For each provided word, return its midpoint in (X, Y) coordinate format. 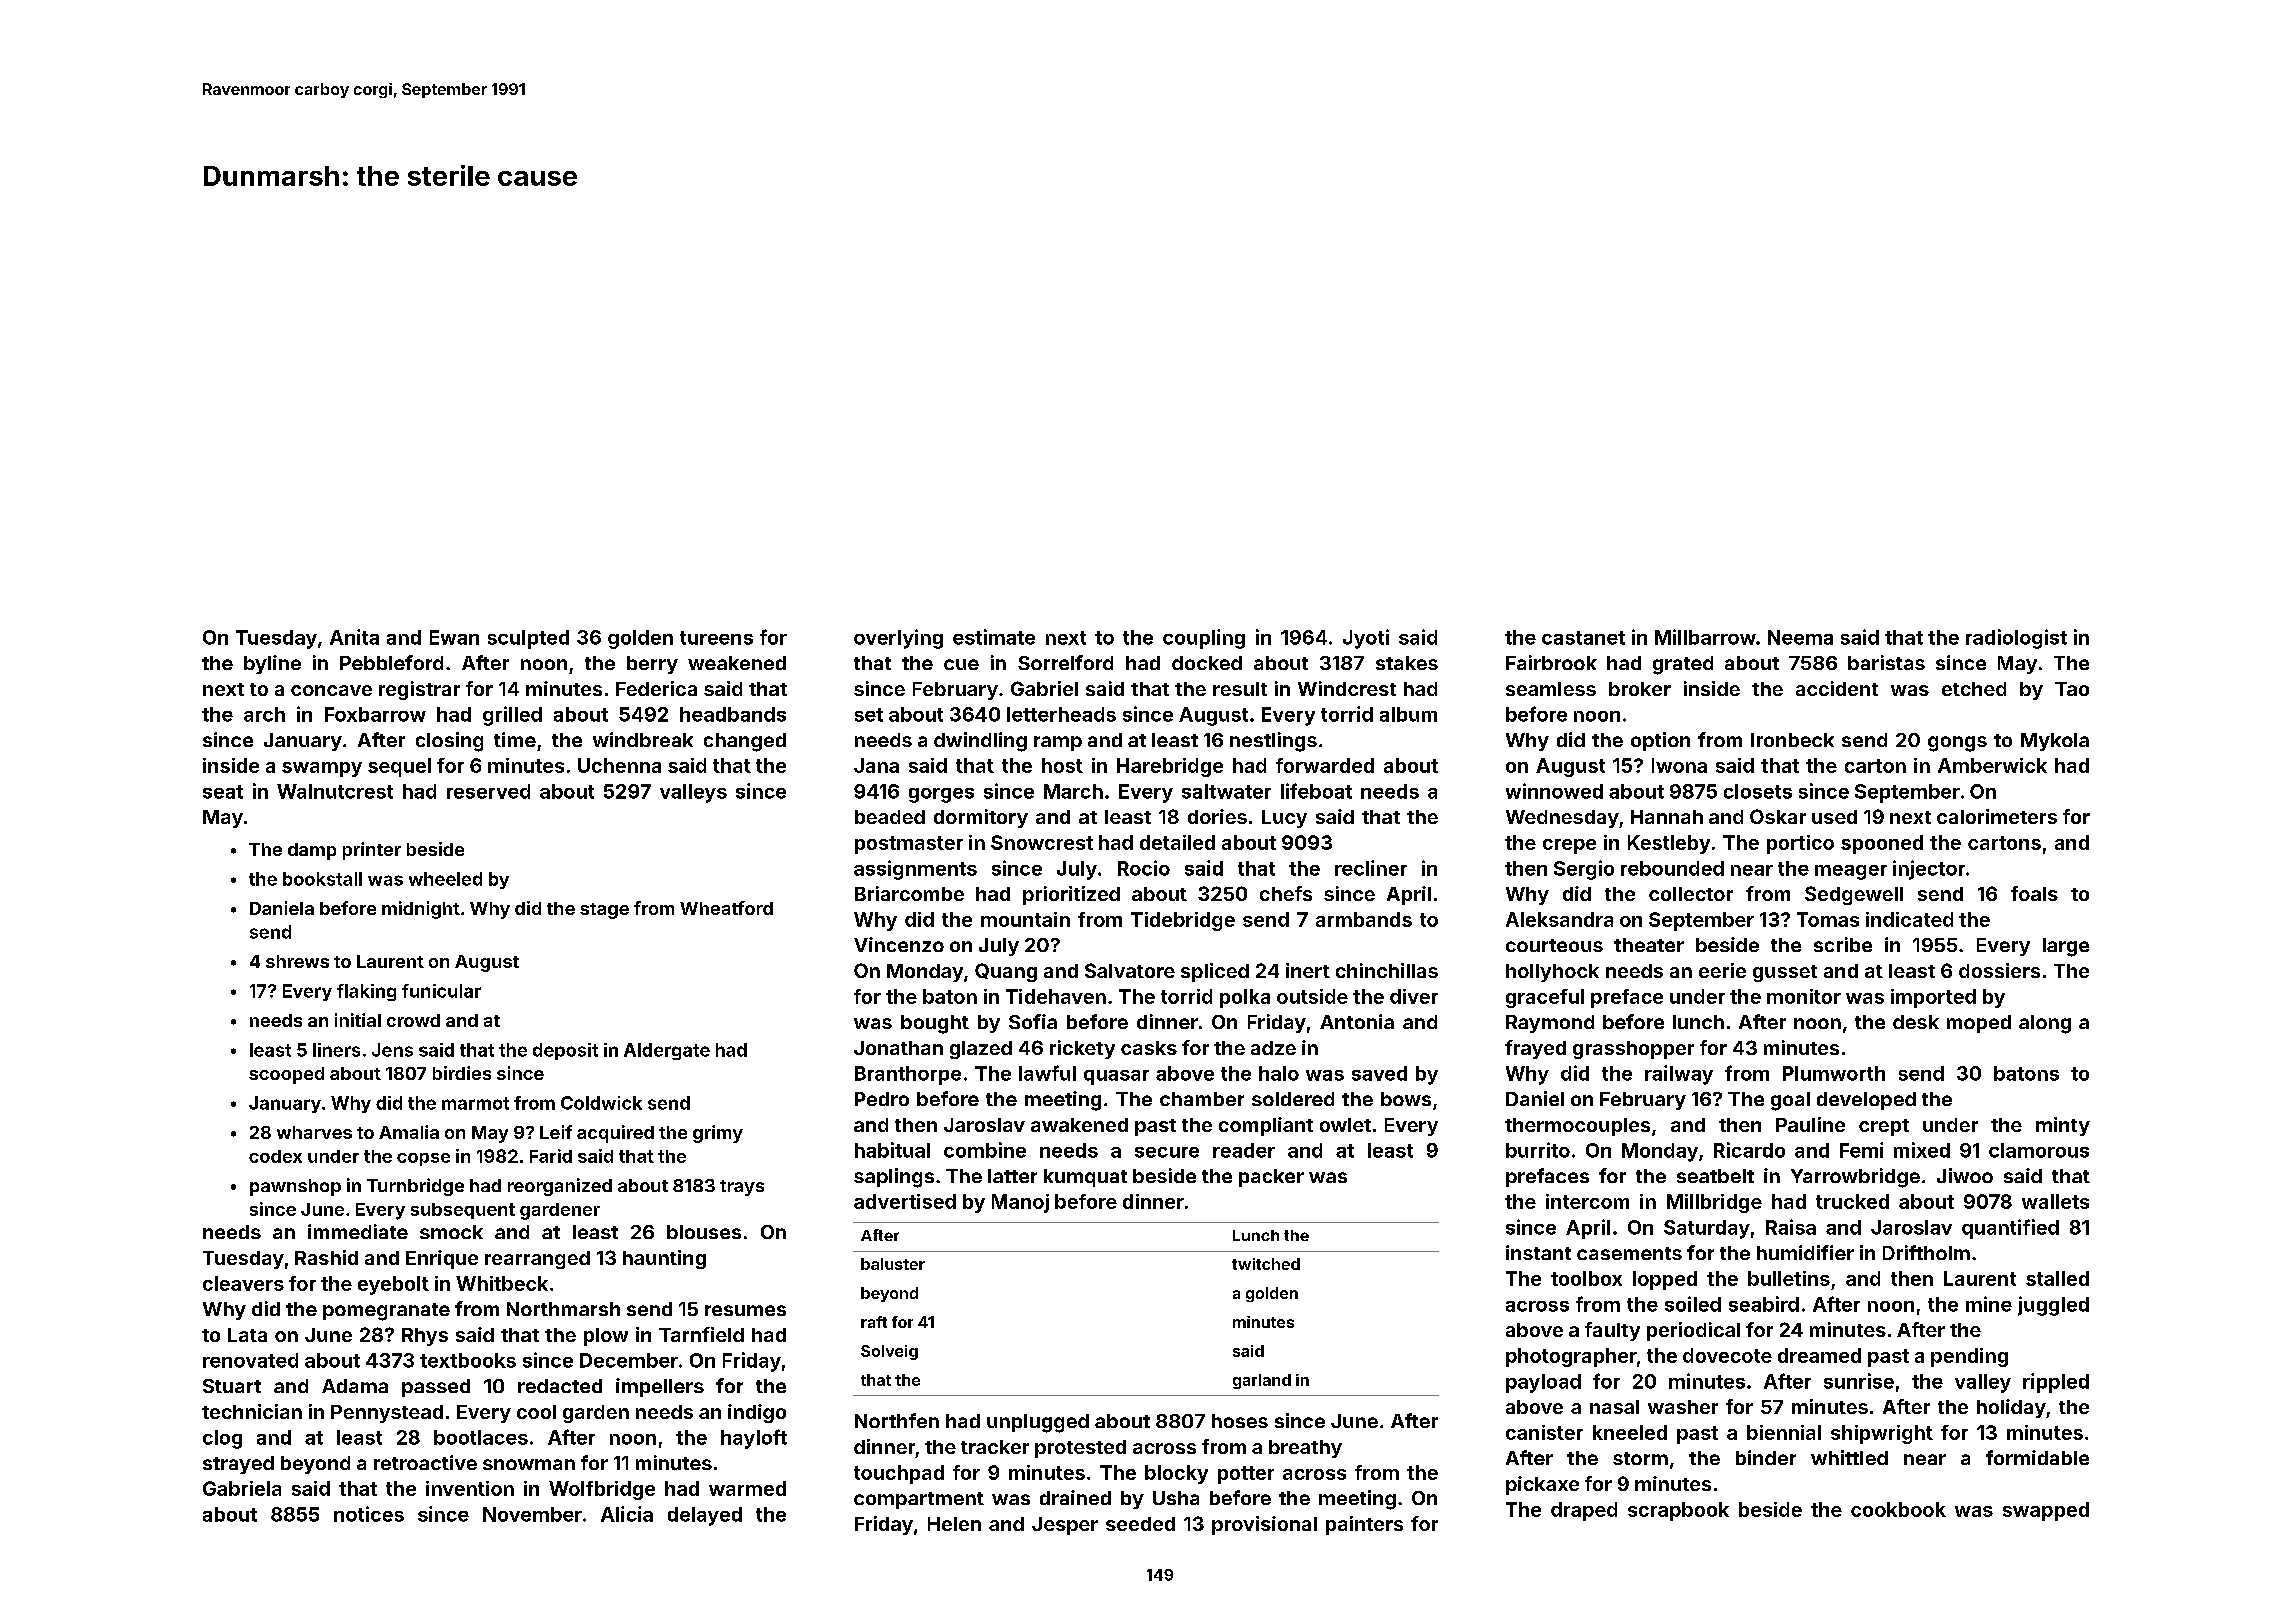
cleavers (243, 1283)
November (532, 1514)
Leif (556, 1132)
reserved (488, 791)
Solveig (889, 1352)
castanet (1583, 638)
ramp (1058, 743)
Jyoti (1366, 639)
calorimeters (1997, 816)
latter (1012, 1176)
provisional (1264, 1525)
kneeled (1630, 1432)
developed (1866, 1101)
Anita (354, 637)
